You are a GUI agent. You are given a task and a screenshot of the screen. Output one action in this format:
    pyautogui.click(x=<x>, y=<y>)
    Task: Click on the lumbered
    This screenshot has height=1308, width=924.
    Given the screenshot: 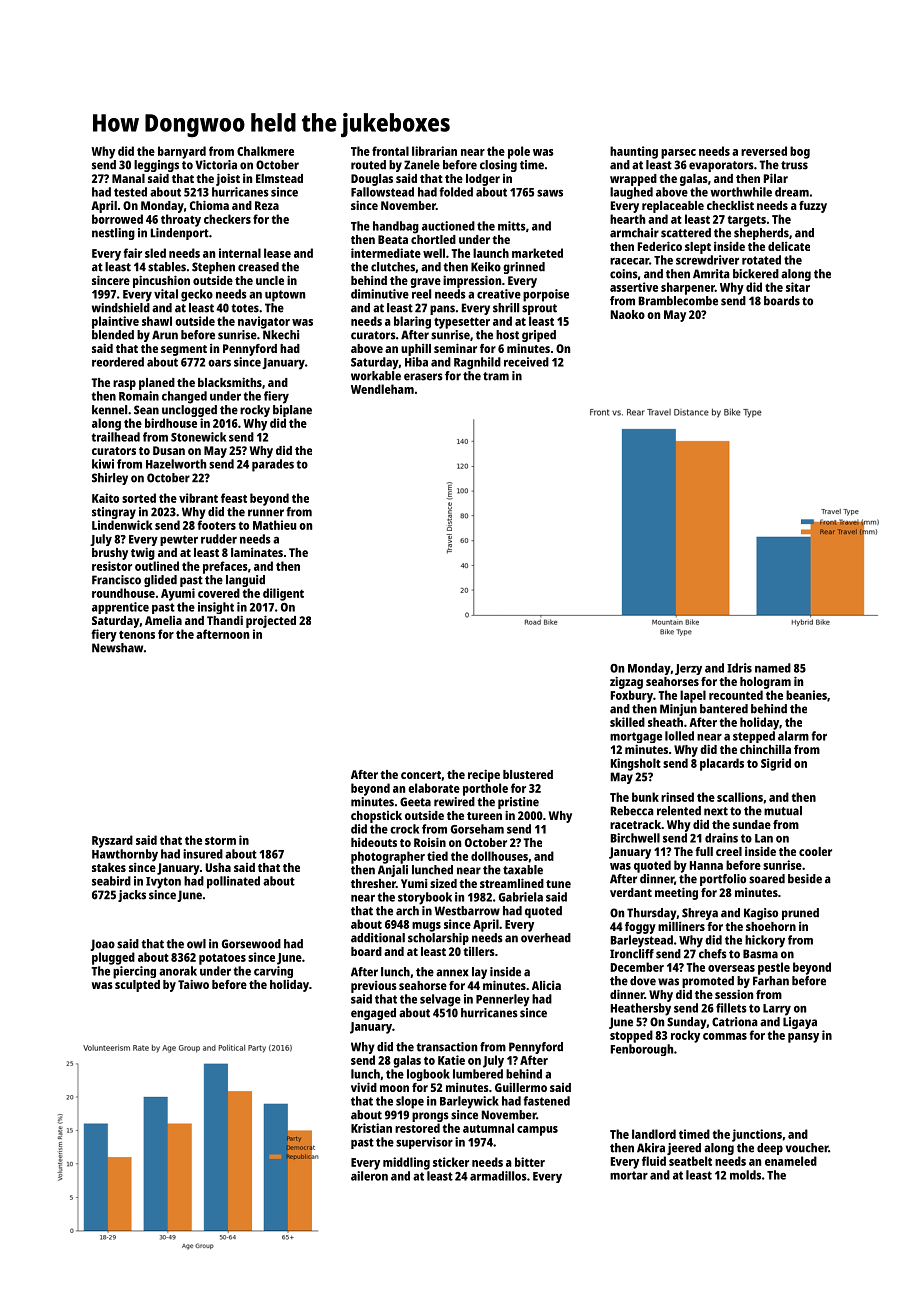 What is the action you would take?
    pyautogui.click(x=478, y=1074)
